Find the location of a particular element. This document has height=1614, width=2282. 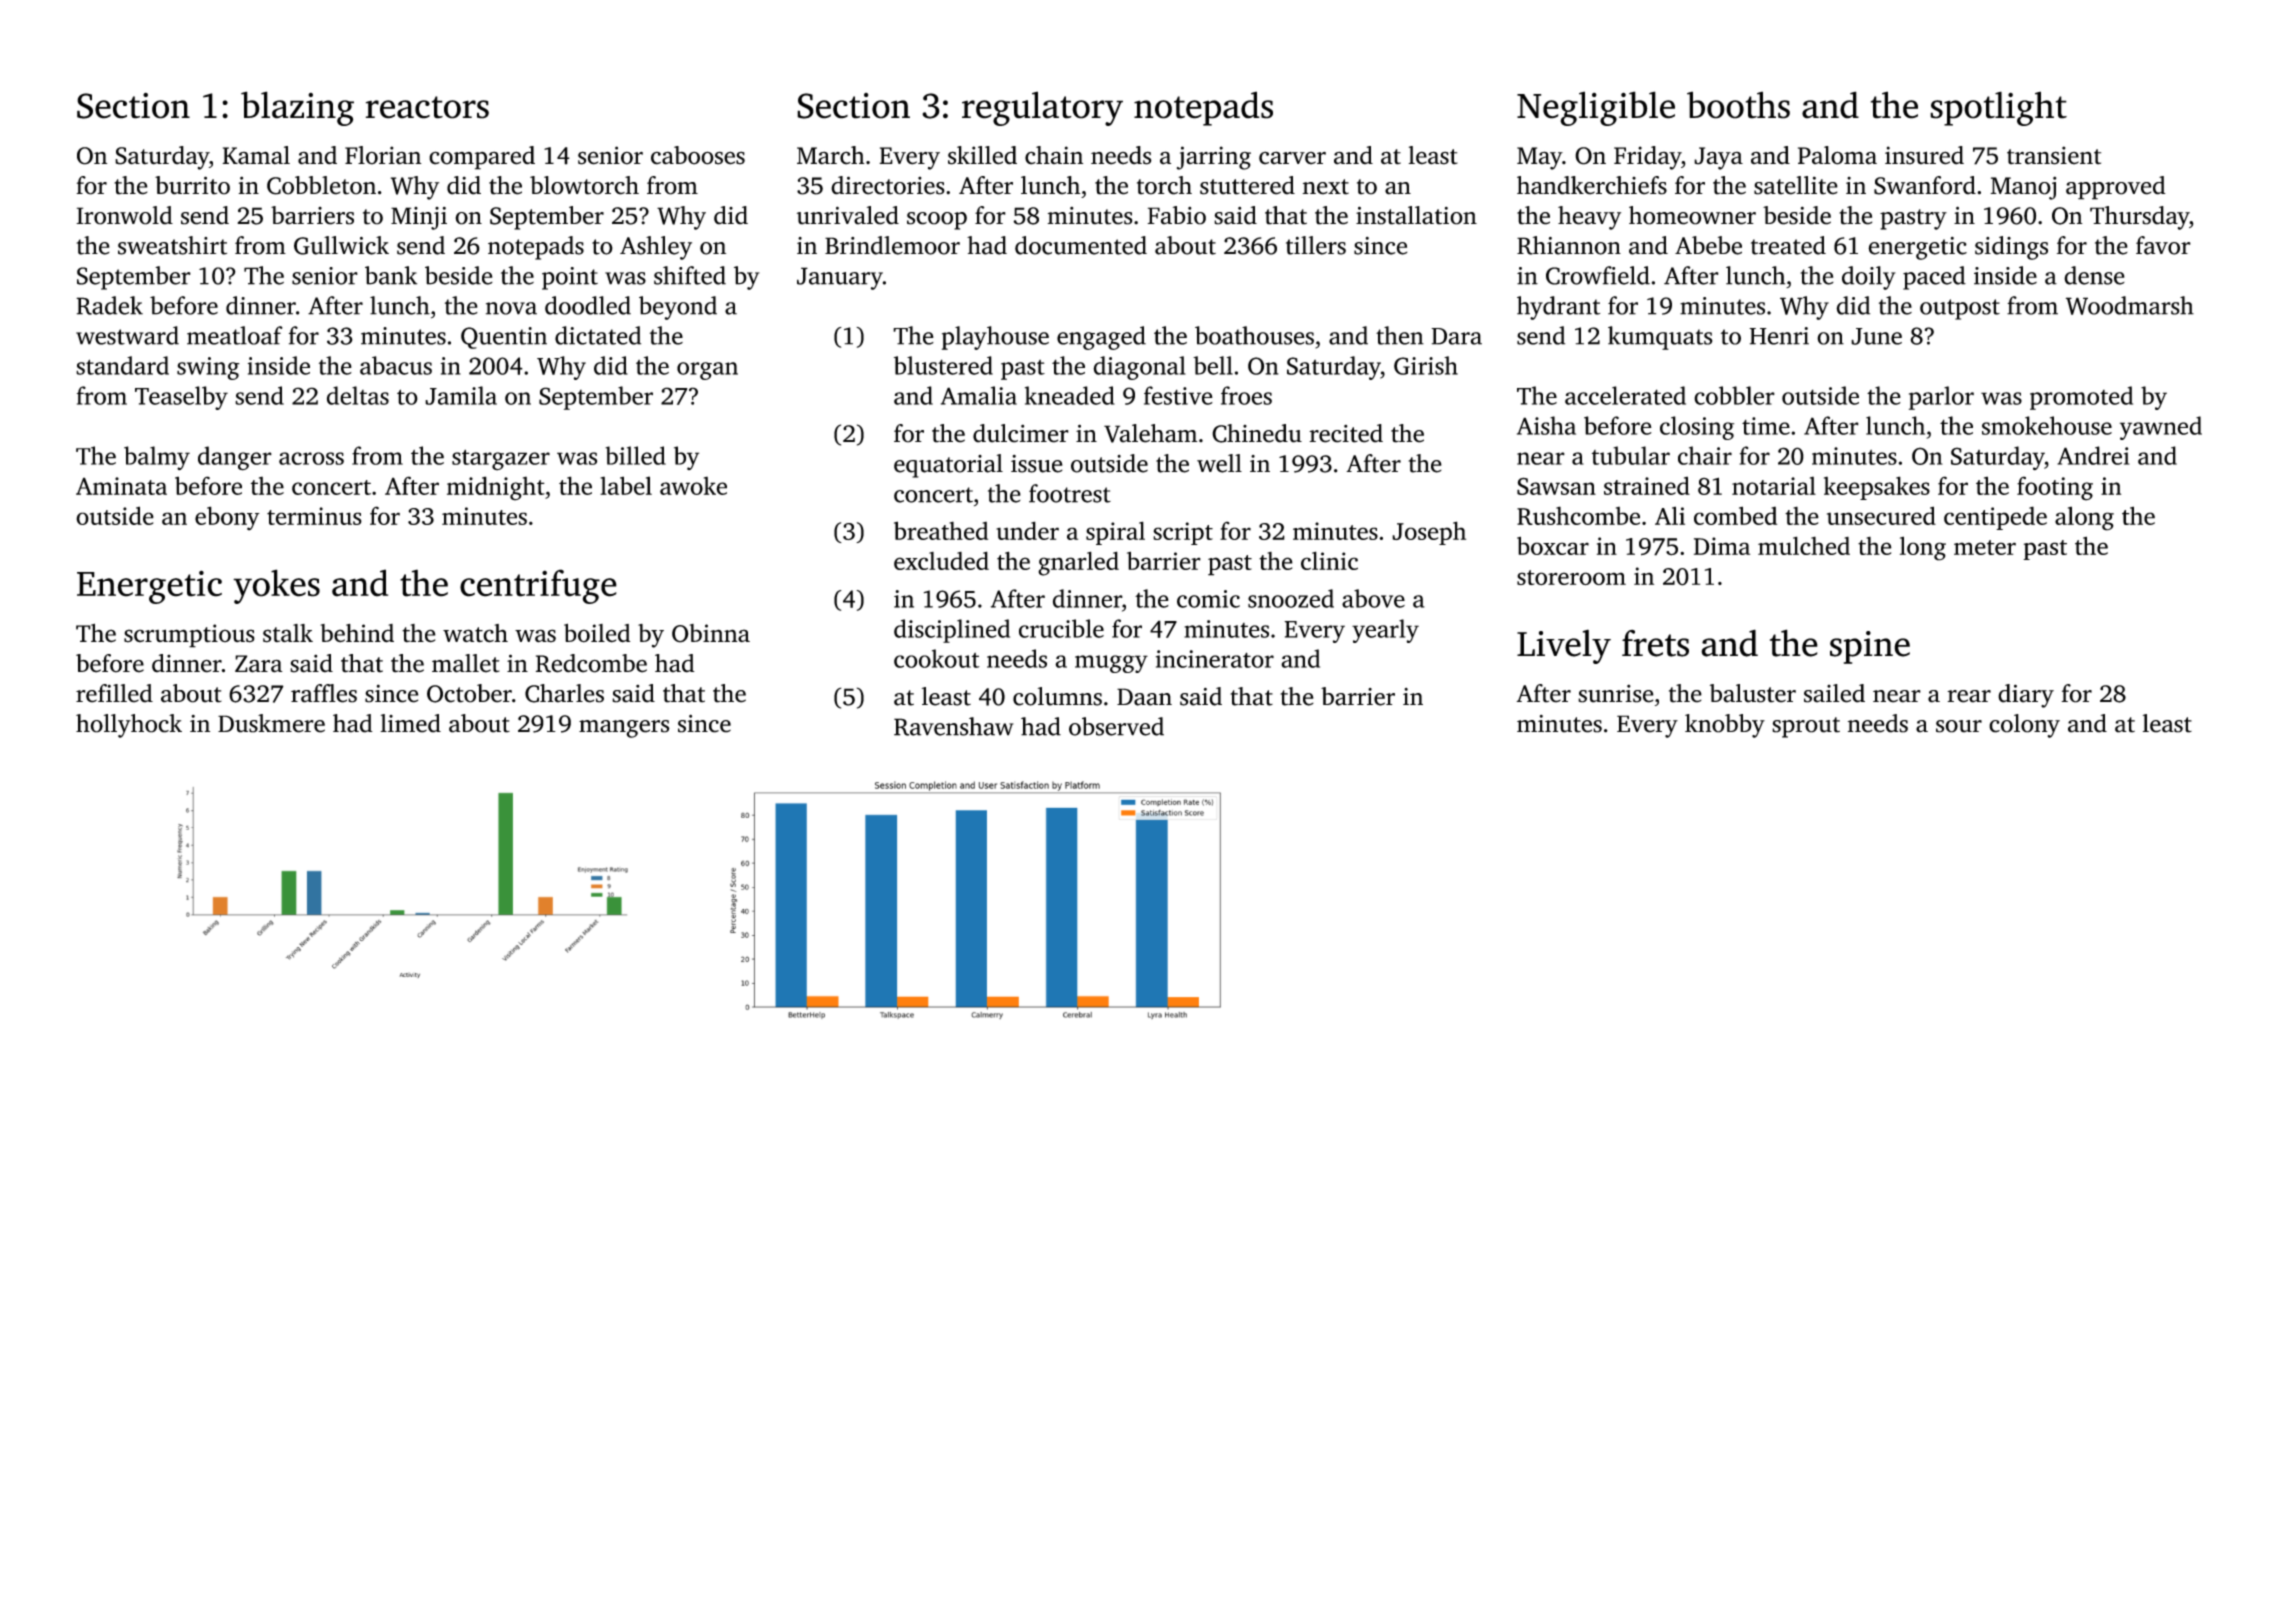

keepsakes is located at coordinates (1877, 488).
